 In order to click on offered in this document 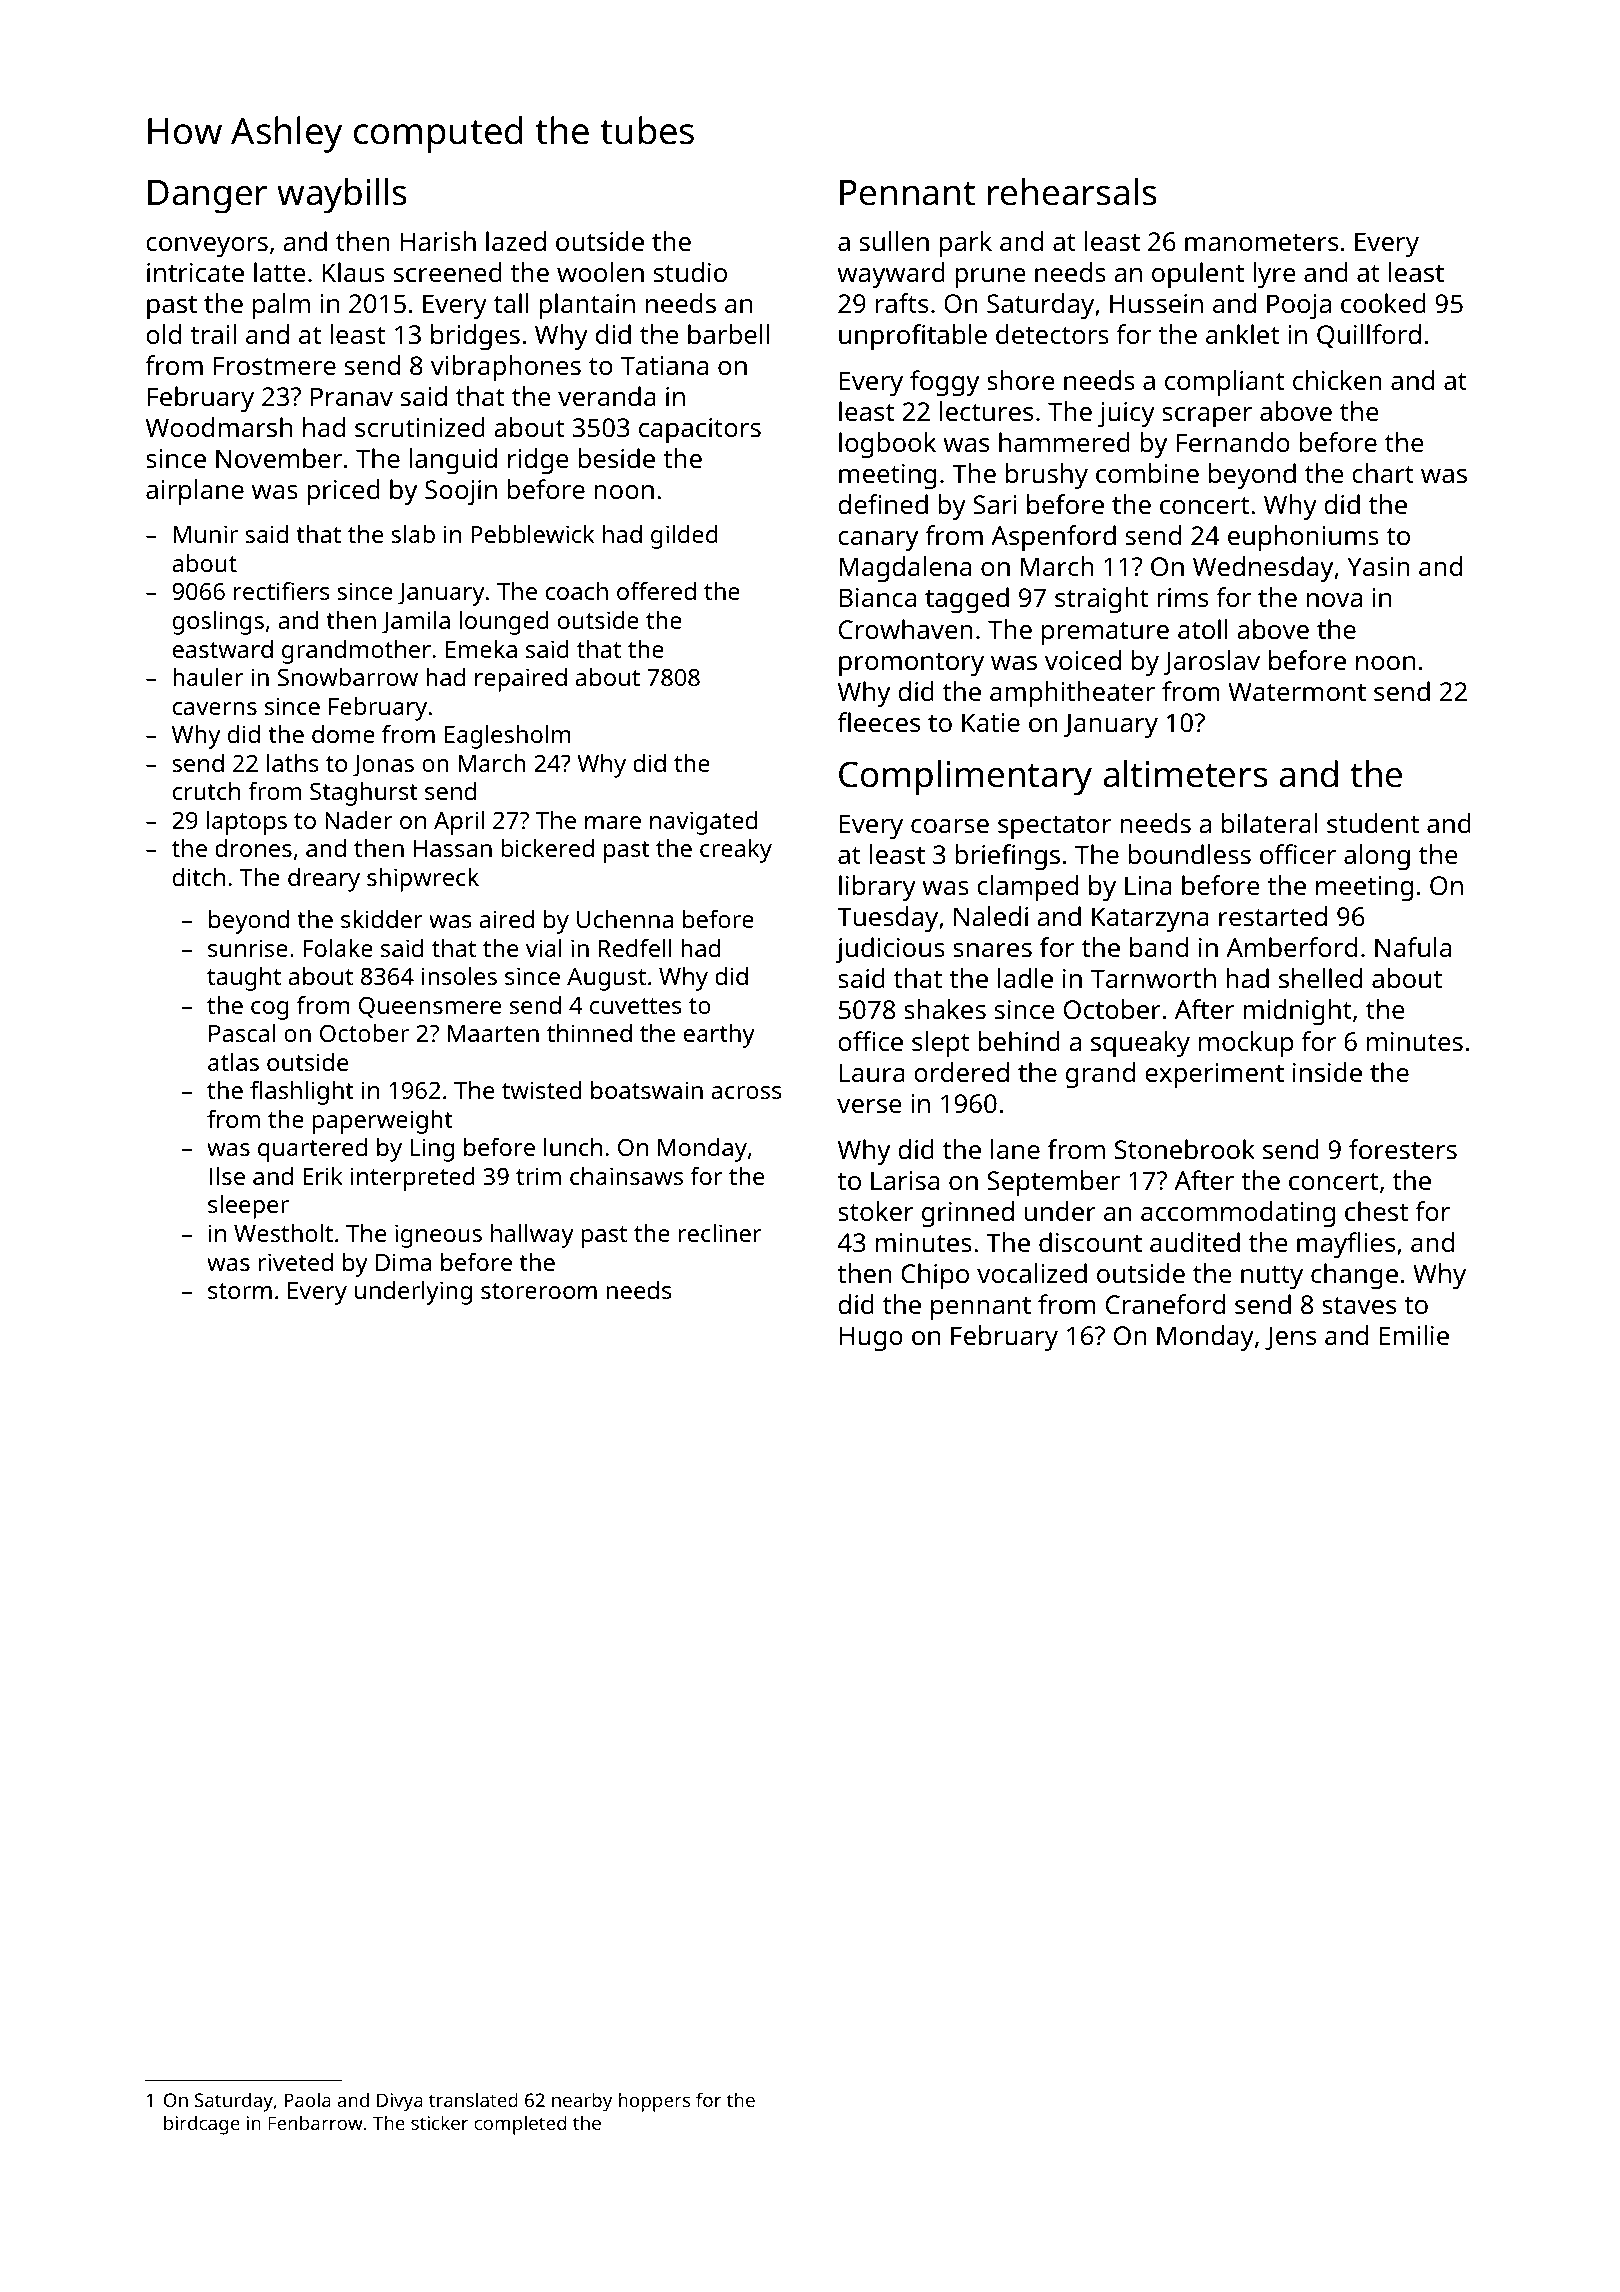, I will do `click(656, 591)`.
